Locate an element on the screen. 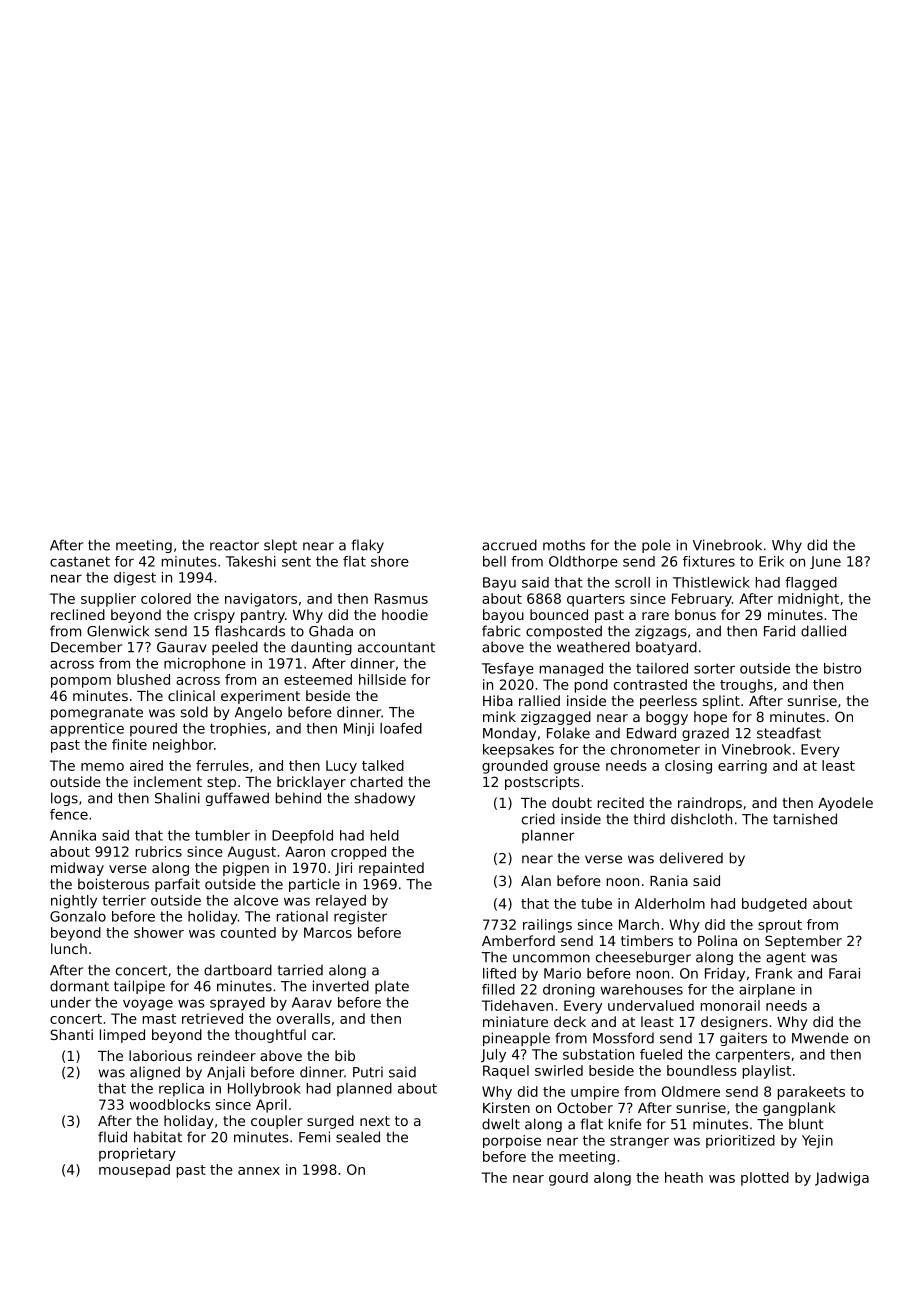 Image resolution: width=924 pixels, height=1308 pixels. logs is located at coordinates (64, 799).
